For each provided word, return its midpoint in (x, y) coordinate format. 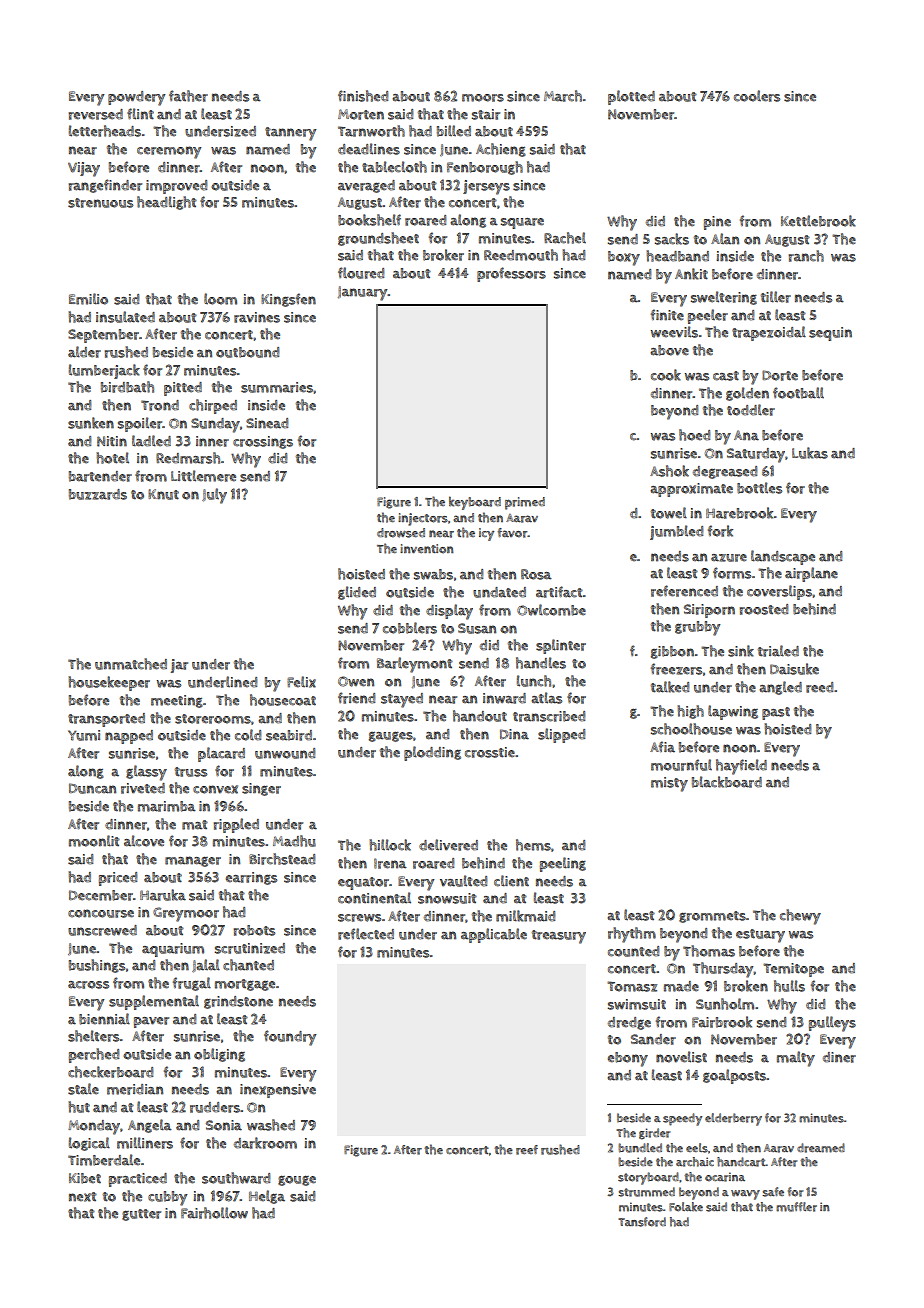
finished (363, 96)
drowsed (401, 533)
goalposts (734, 1076)
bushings (97, 966)
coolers (757, 96)
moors (483, 98)
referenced (684, 591)
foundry (290, 1038)
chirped (213, 406)
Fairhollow (214, 1213)
